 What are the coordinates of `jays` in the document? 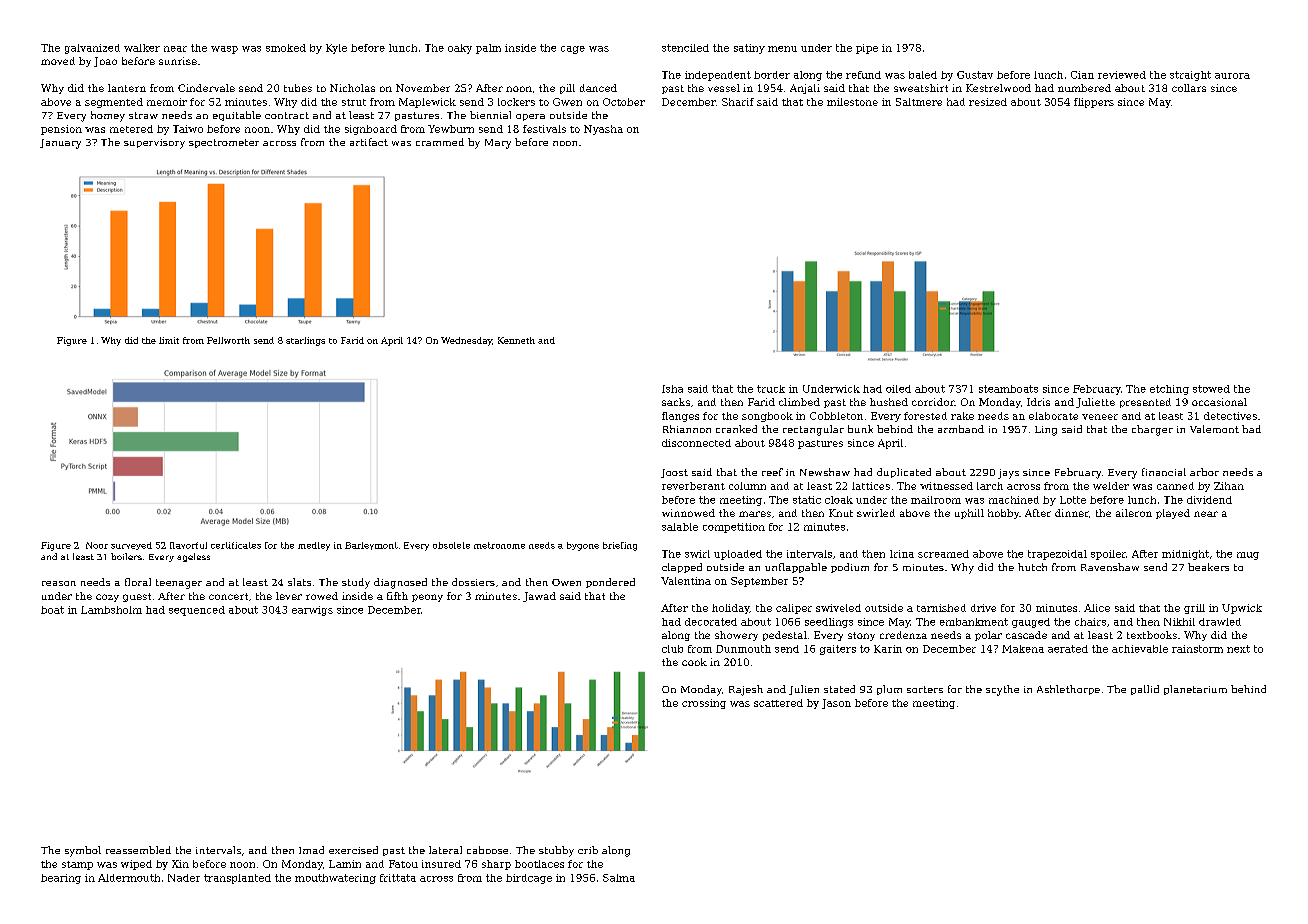 It's located at (1008, 474).
